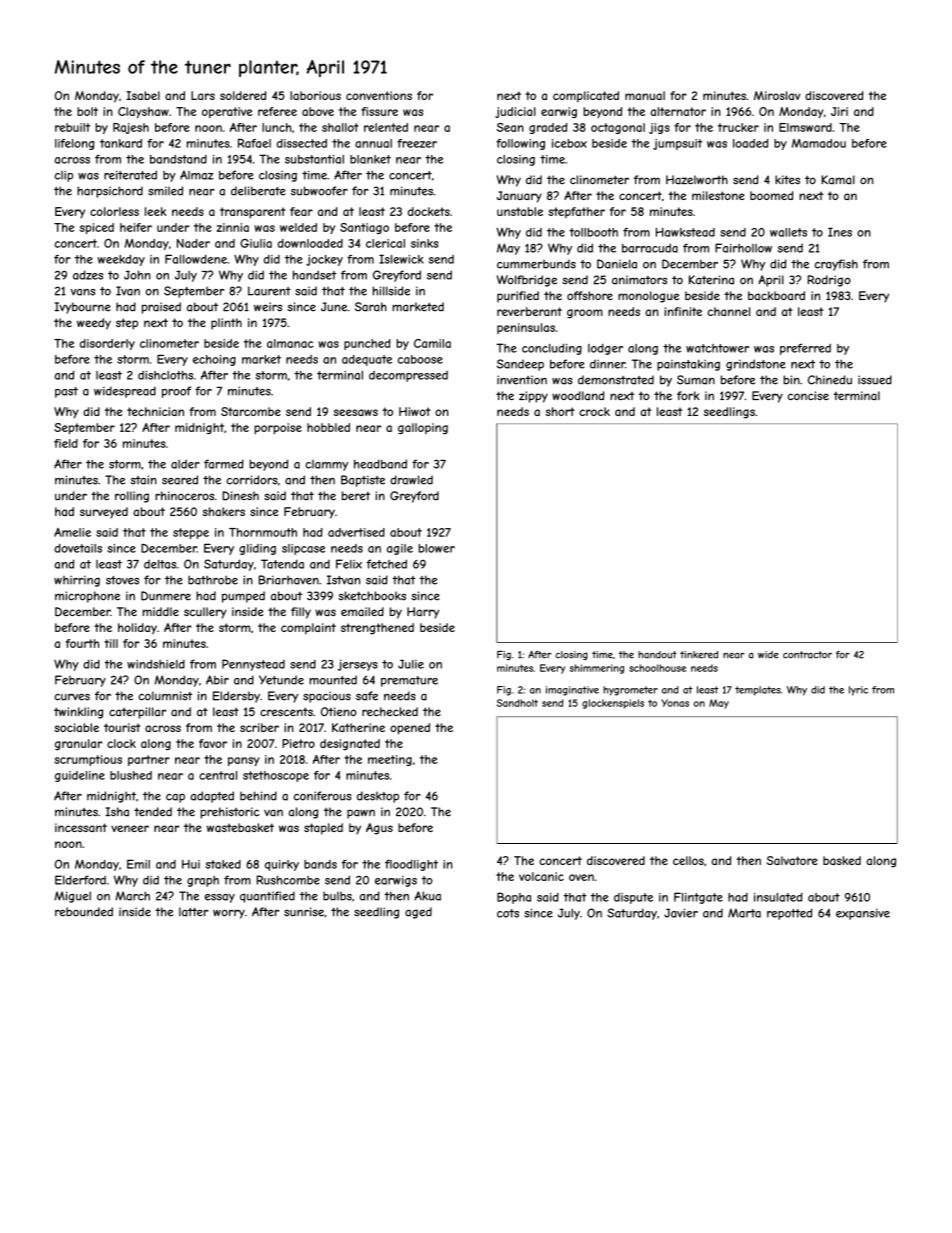 The height and width of the page is (1233, 952). What do you see at coordinates (411, 865) in the page?
I see `floodlight` at bounding box center [411, 865].
